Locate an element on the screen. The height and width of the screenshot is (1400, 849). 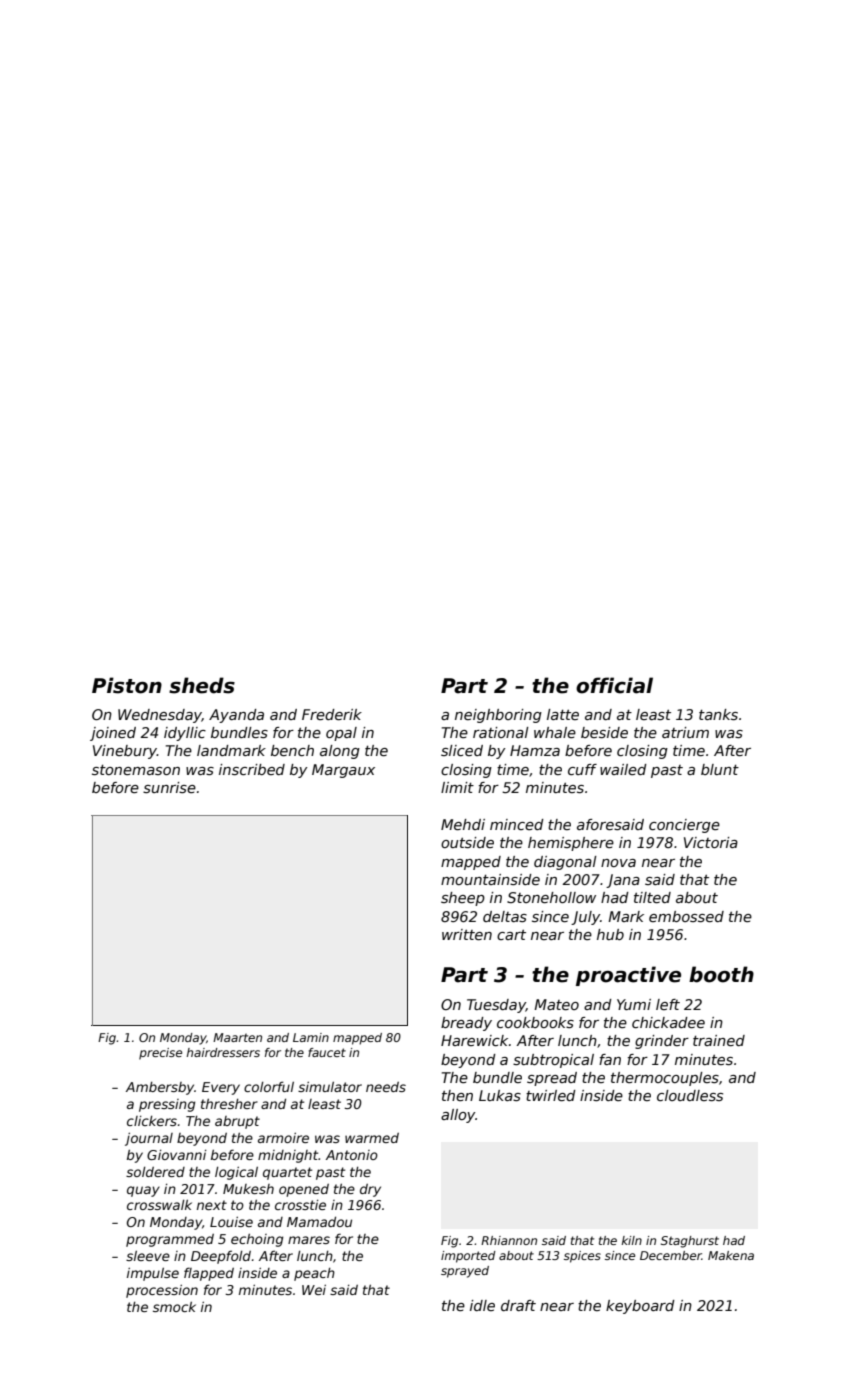
keyboard is located at coordinates (640, 1307).
